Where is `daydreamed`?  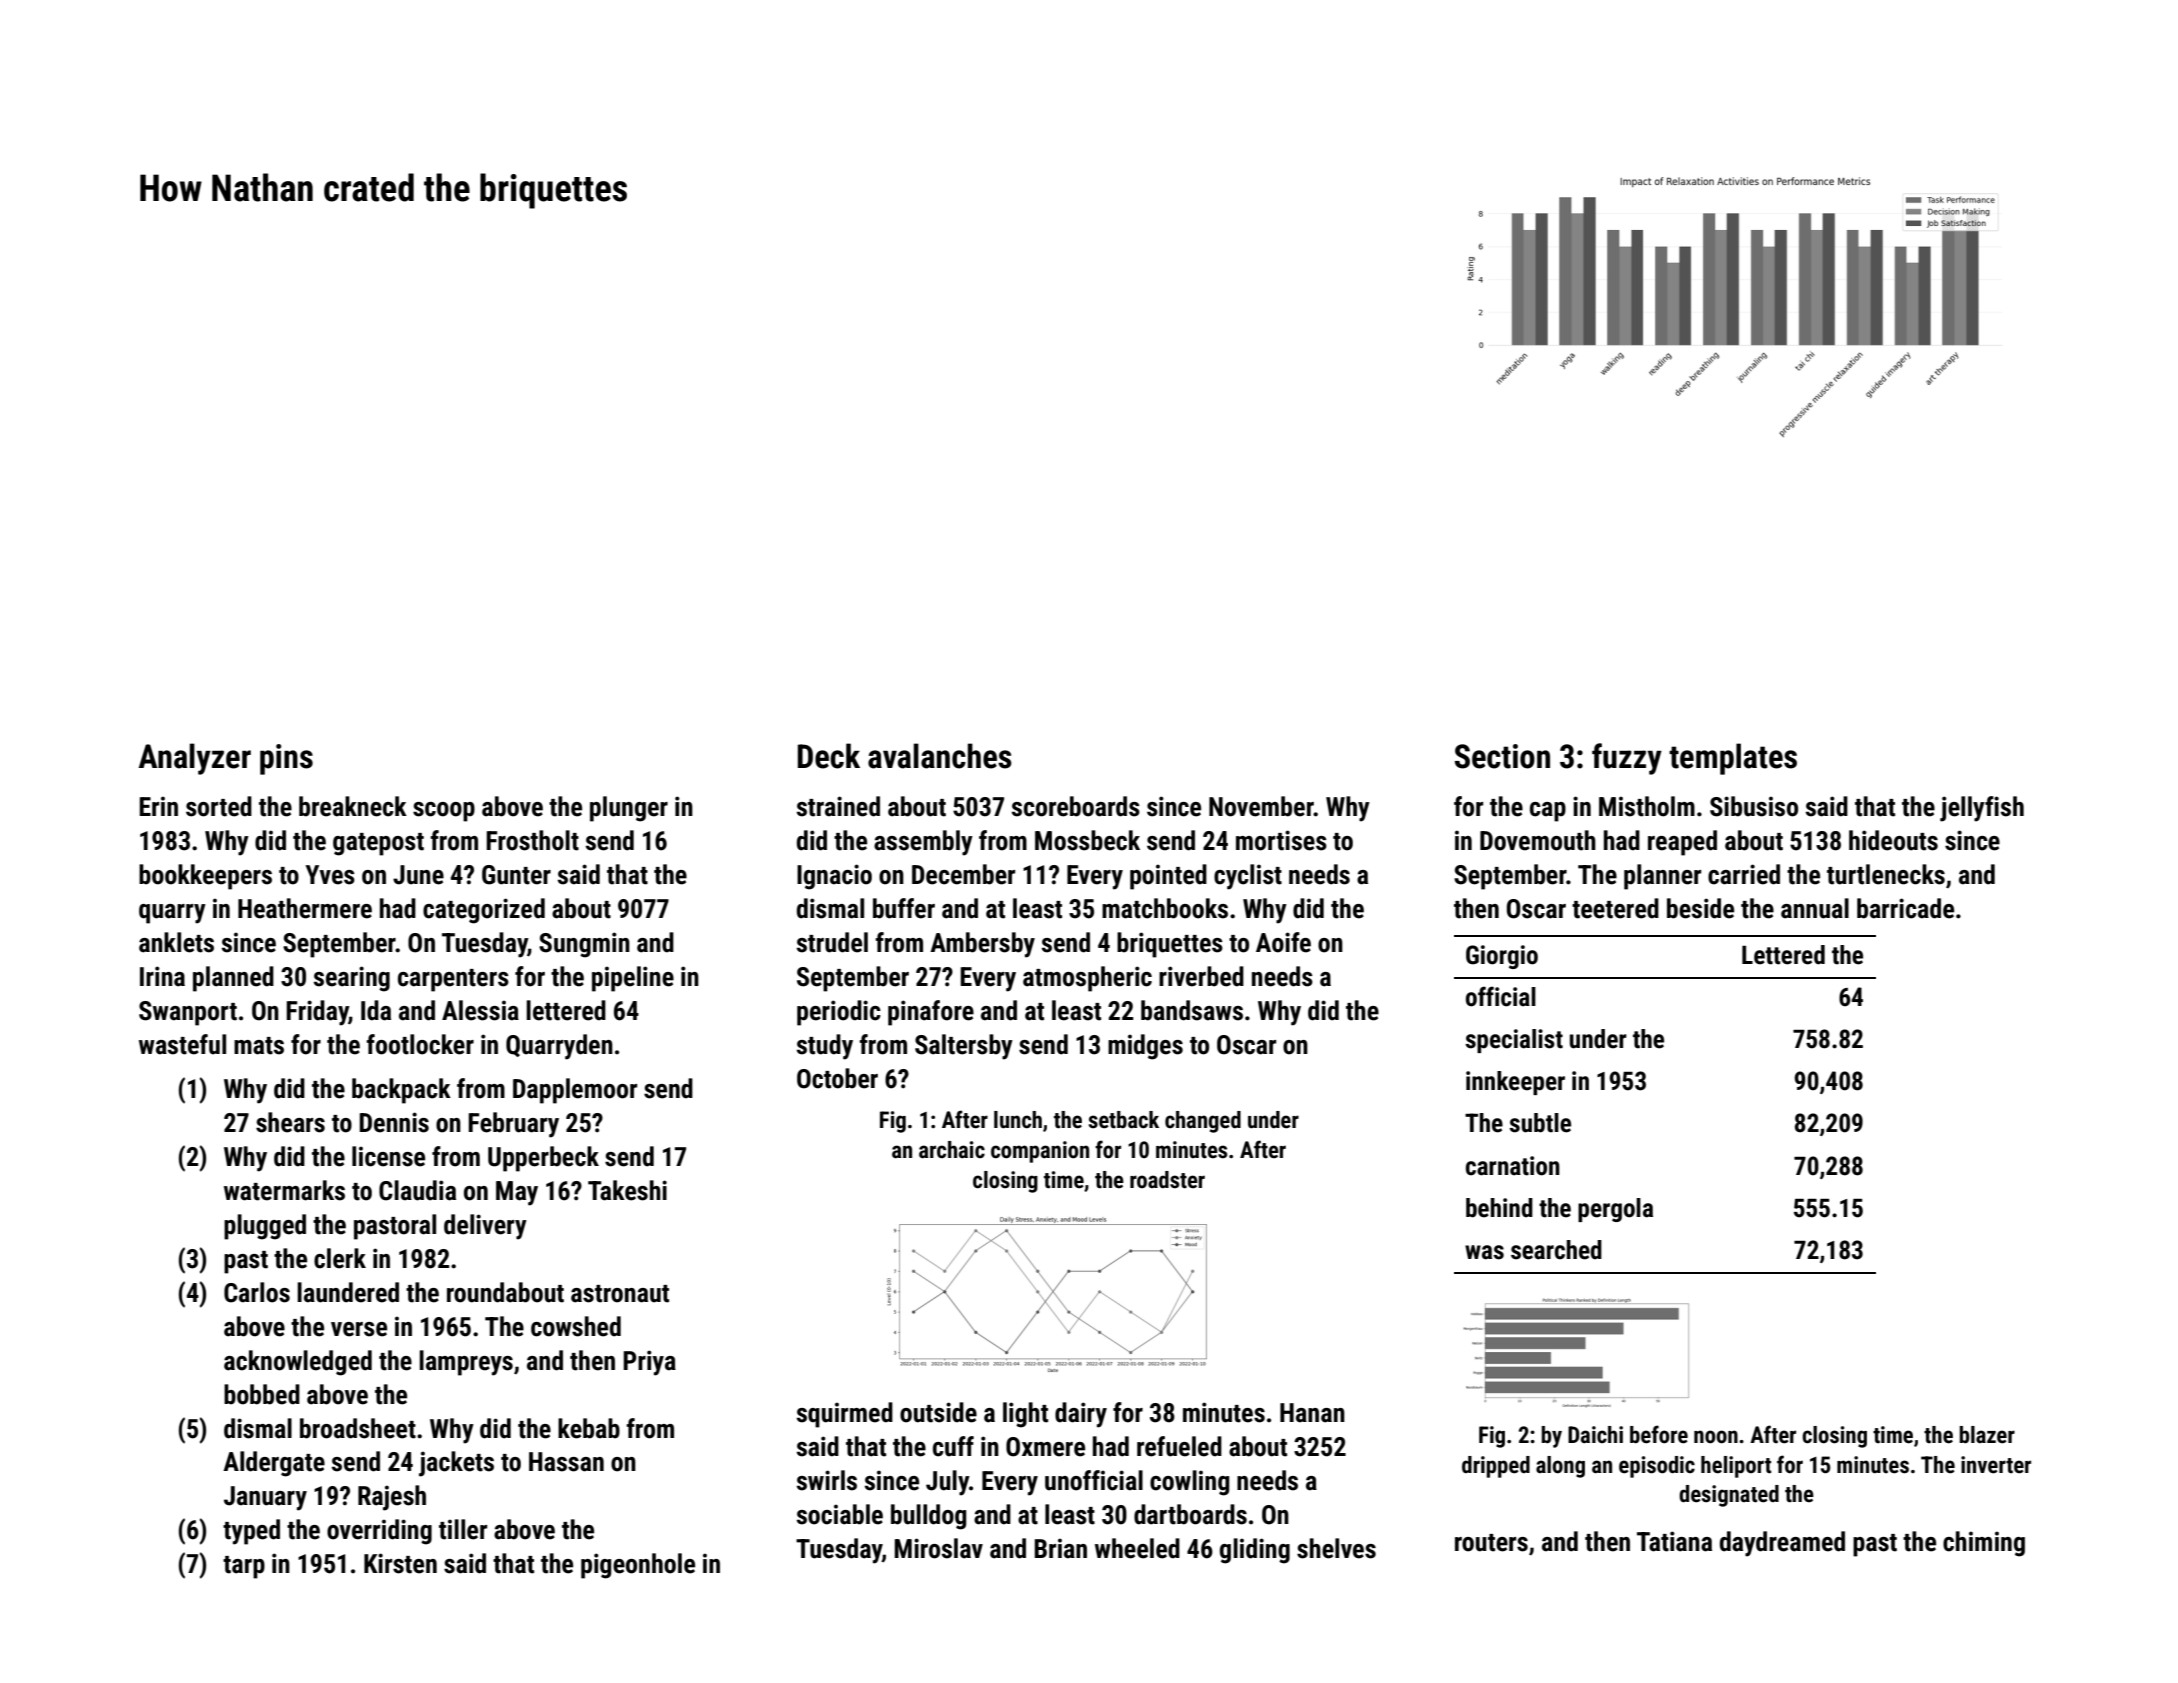 daydreamed is located at coordinates (1782, 1544).
